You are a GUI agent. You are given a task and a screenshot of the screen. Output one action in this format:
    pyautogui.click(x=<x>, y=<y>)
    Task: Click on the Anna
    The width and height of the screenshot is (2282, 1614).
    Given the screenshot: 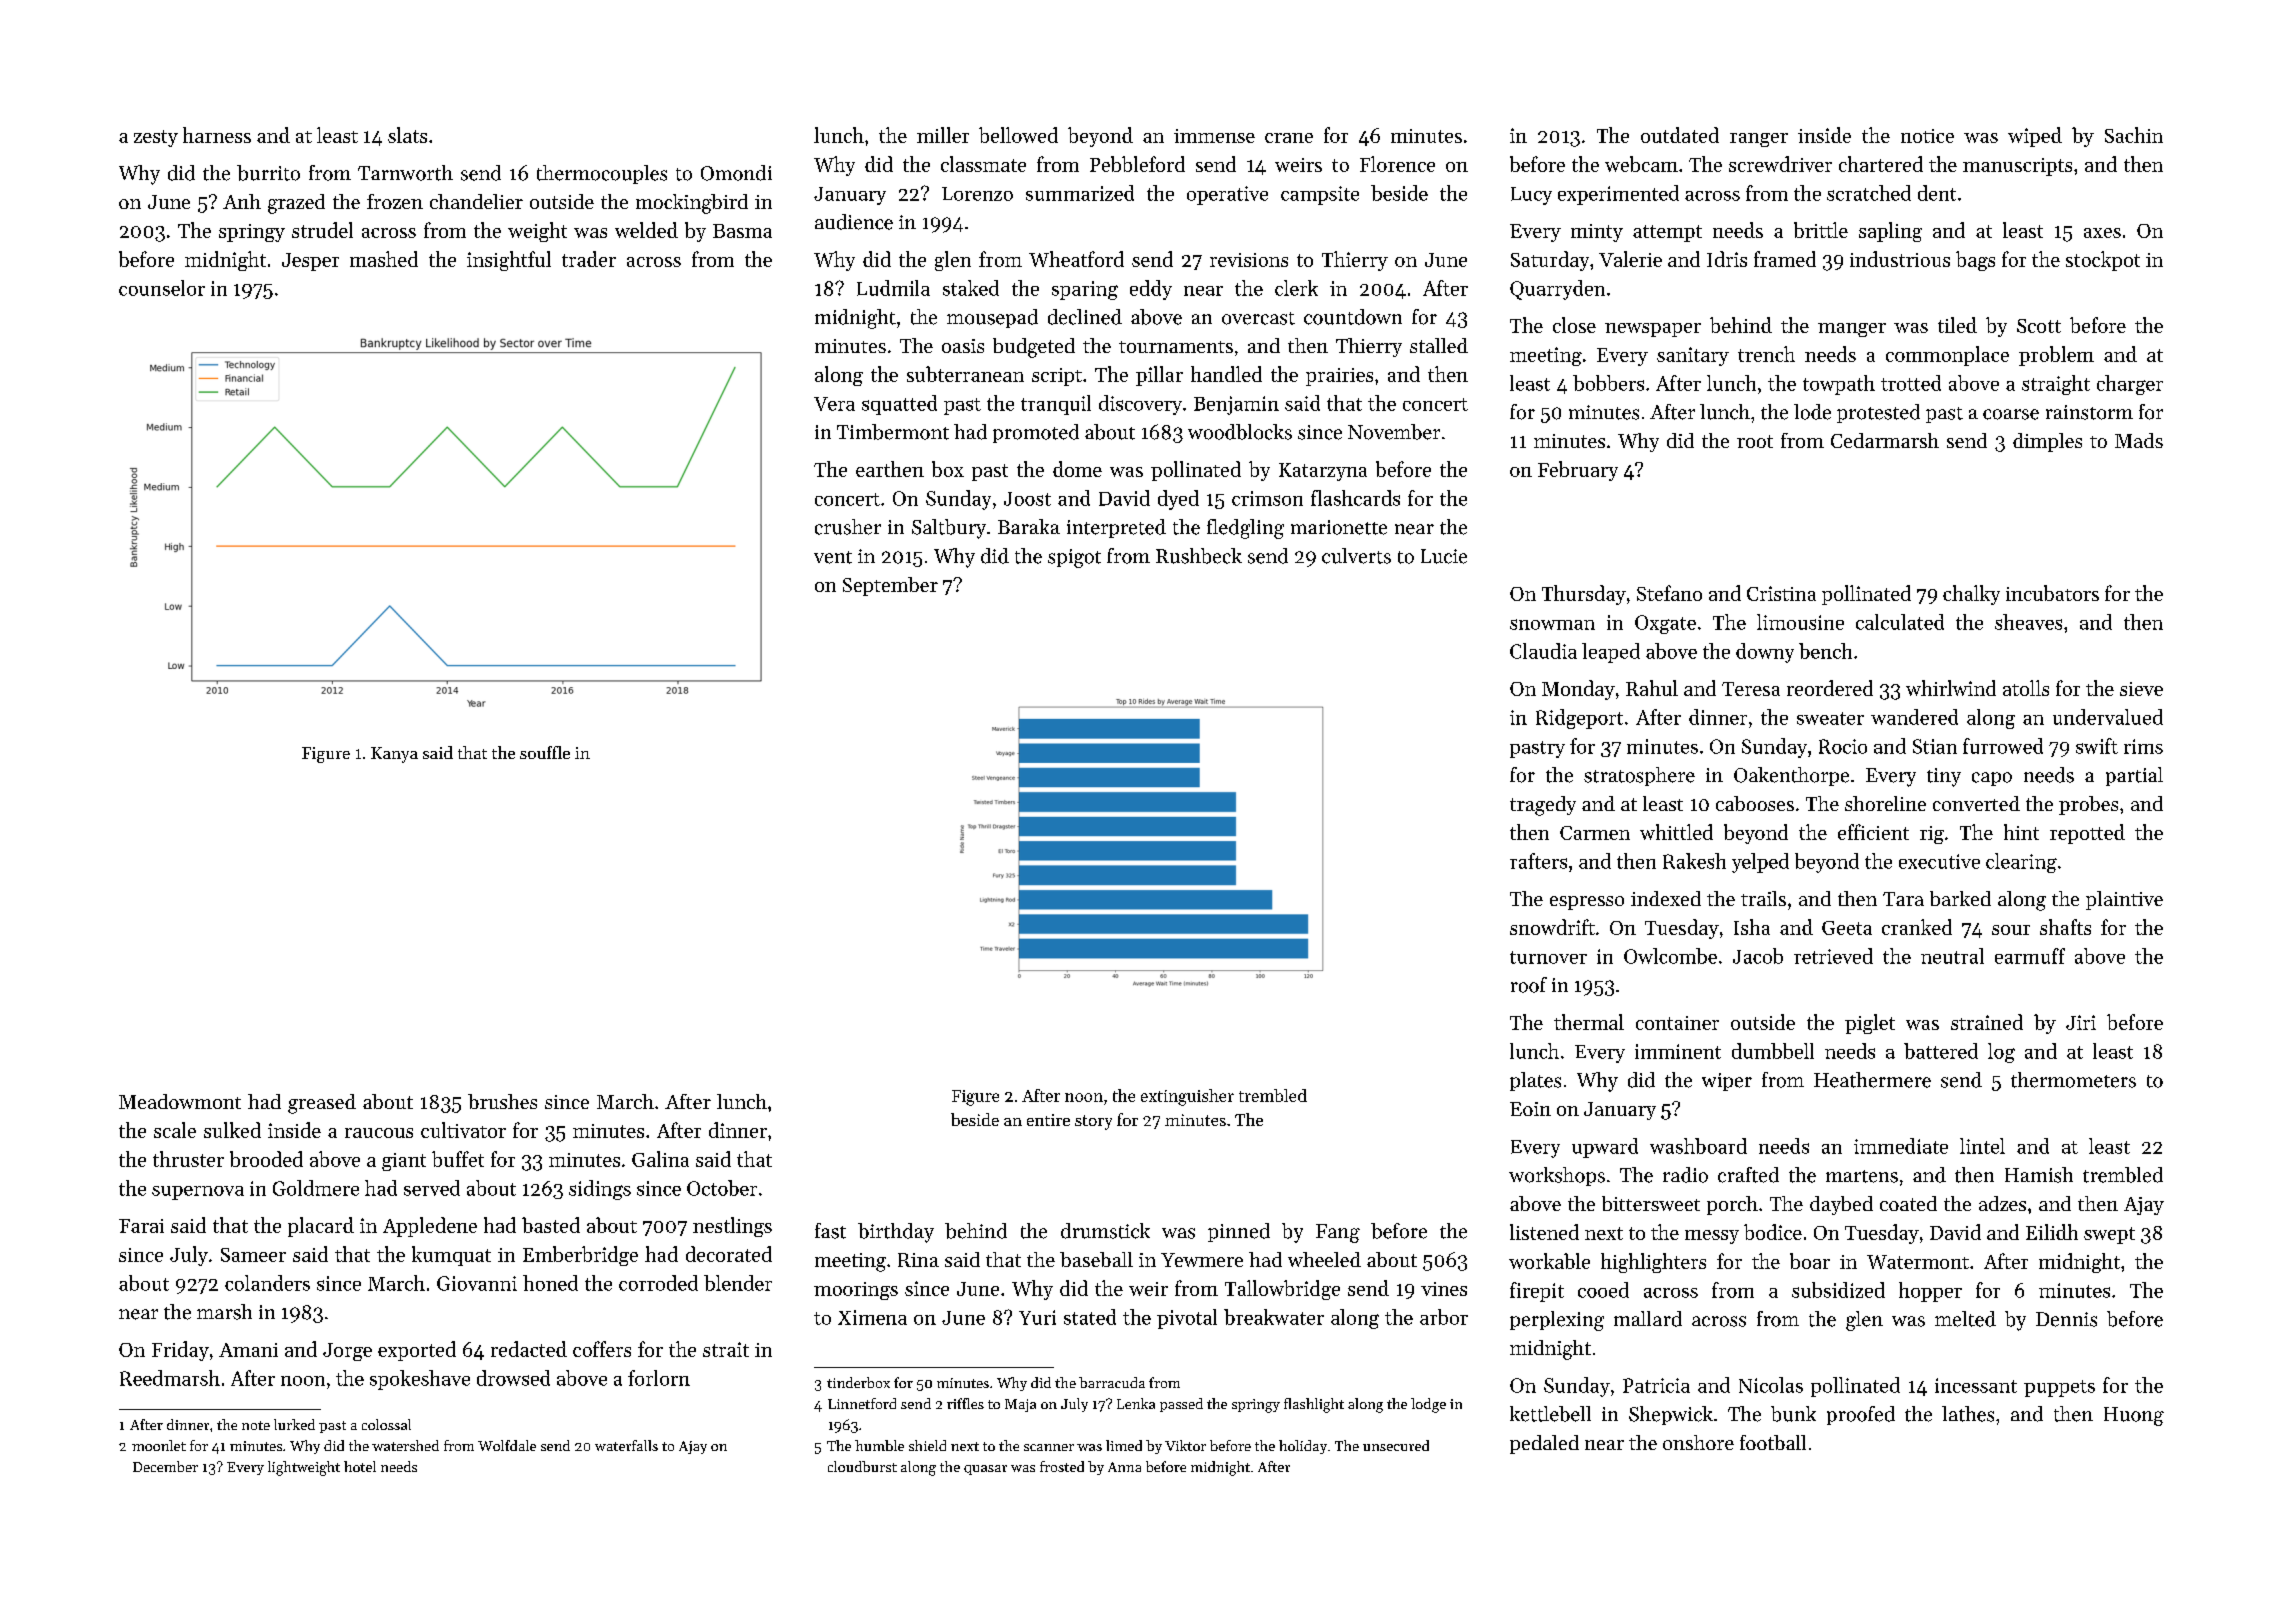 What is the action you would take?
    pyautogui.click(x=1124, y=1467)
